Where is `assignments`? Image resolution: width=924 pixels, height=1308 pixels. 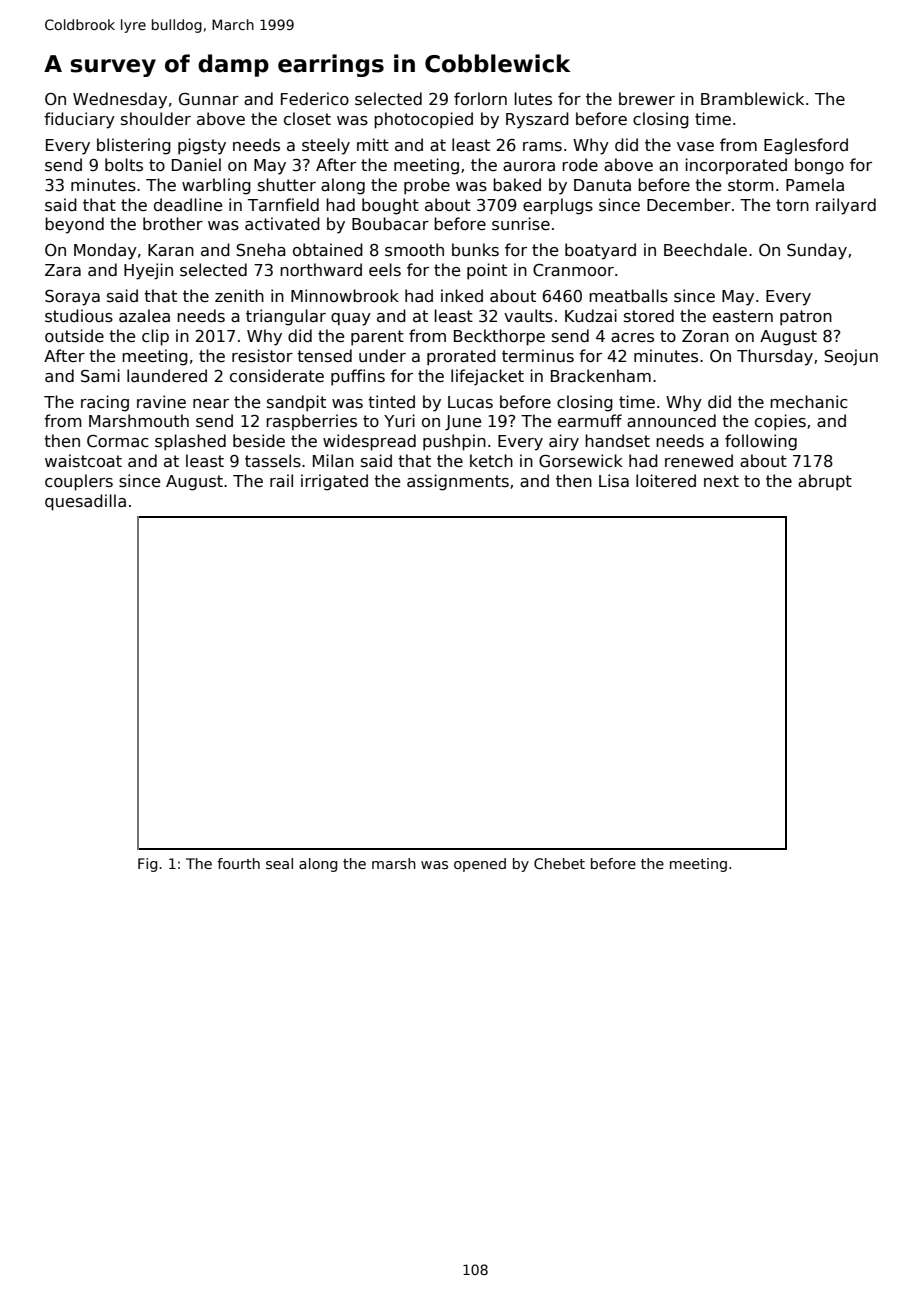 assignments is located at coordinates (458, 482).
